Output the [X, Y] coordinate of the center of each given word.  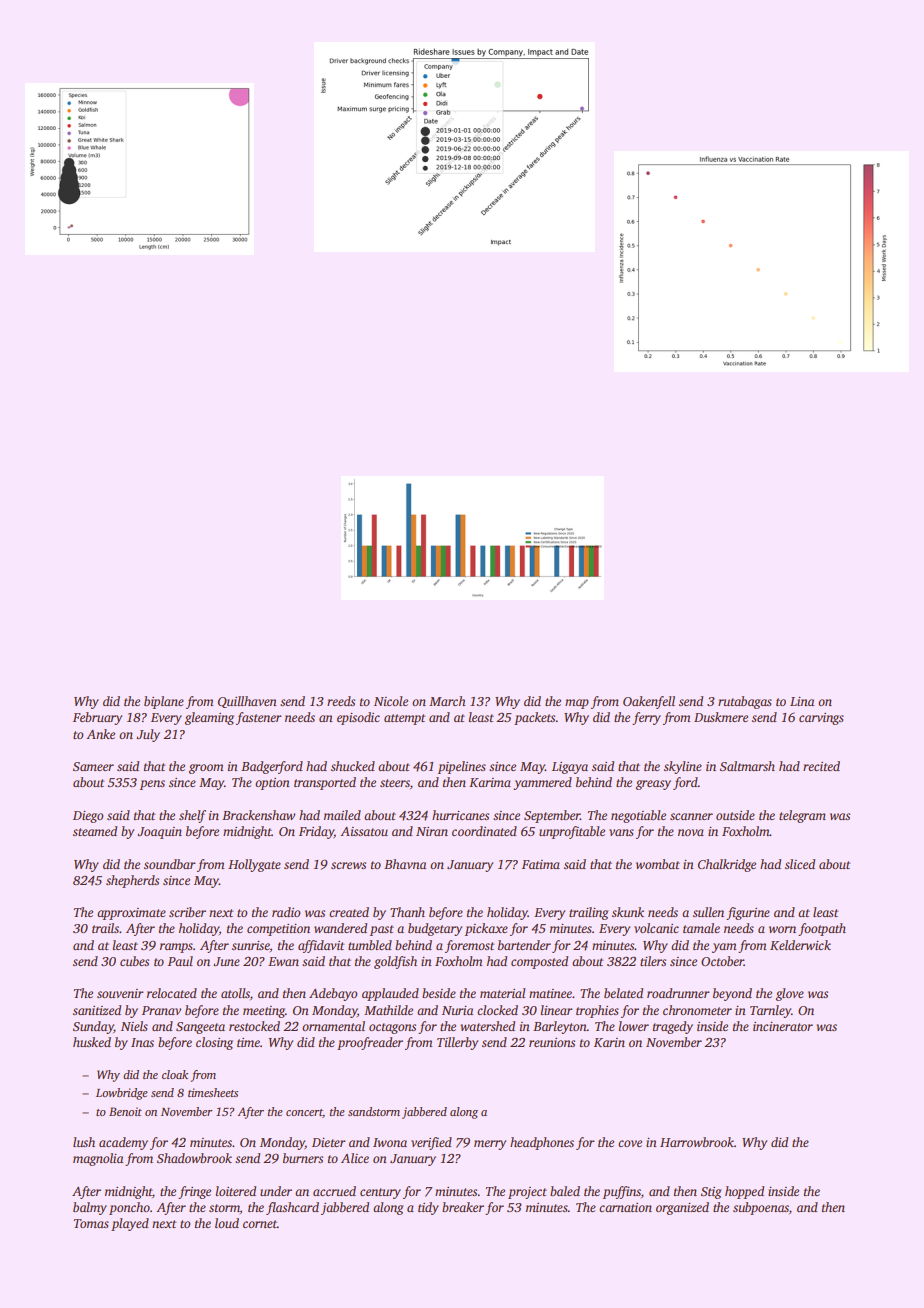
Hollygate [254, 865]
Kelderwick [800, 945]
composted [539, 962]
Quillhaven [247, 702]
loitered [236, 1191]
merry [490, 1145]
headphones [542, 1143]
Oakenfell [649, 702]
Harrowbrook [697, 1142]
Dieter [329, 1142]
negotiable [638, 816]
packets [534, 718]
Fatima [541, 864]
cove [630, 1143]
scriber [187, 912]
